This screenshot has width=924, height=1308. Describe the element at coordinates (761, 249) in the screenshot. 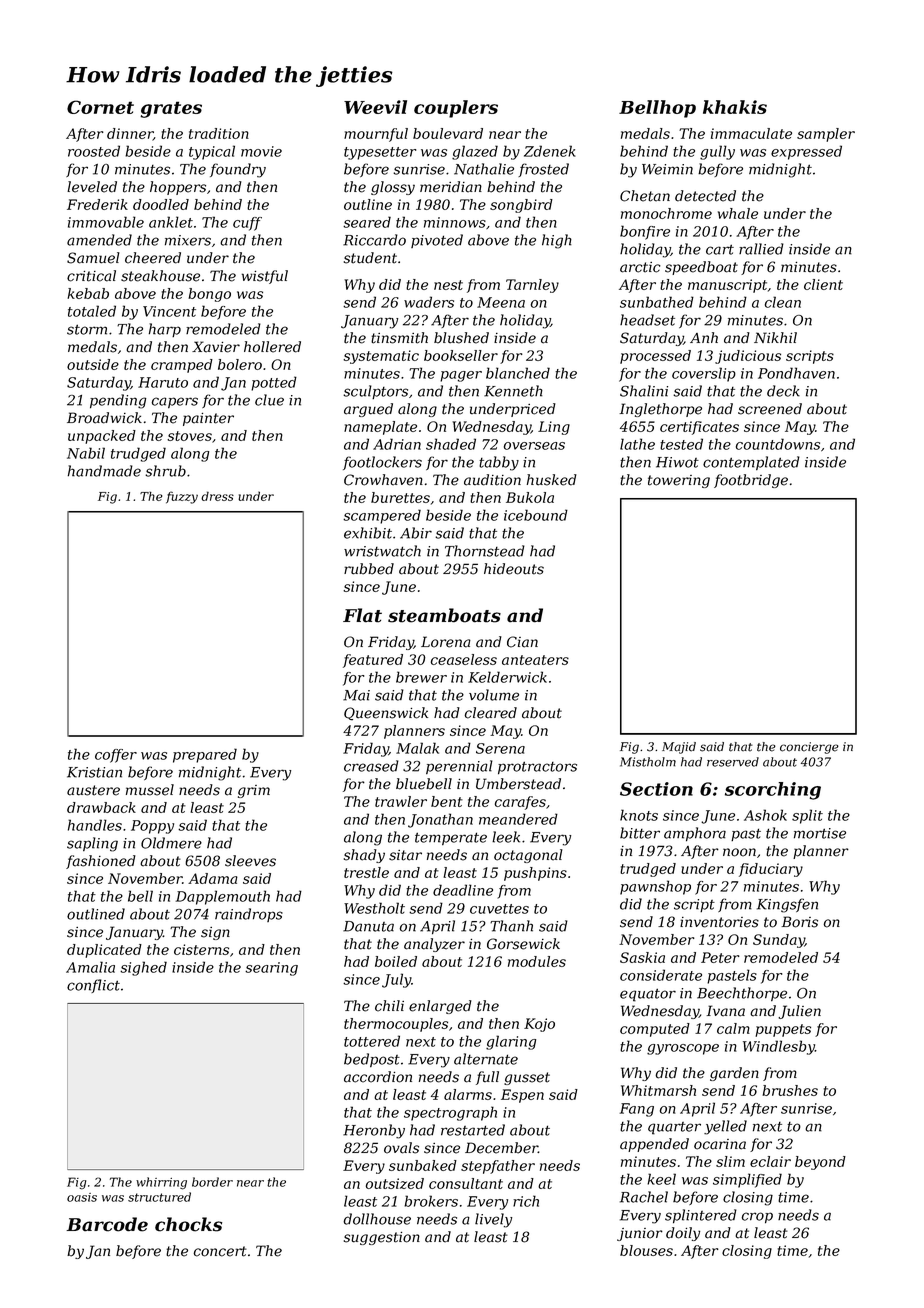

I see `rallied` at that location.
